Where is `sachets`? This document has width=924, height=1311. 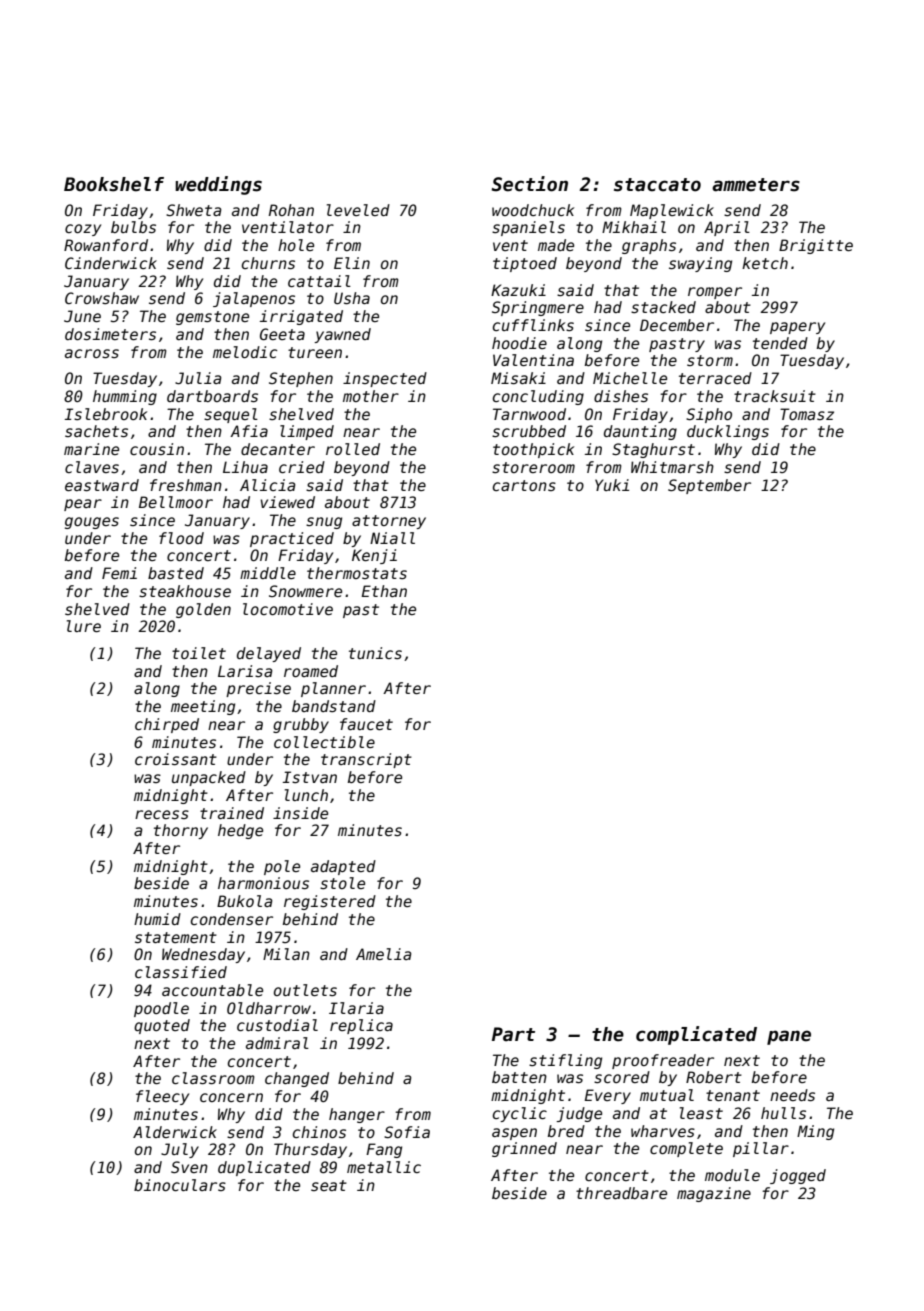
sachets is located at coordinates (96, 431).
